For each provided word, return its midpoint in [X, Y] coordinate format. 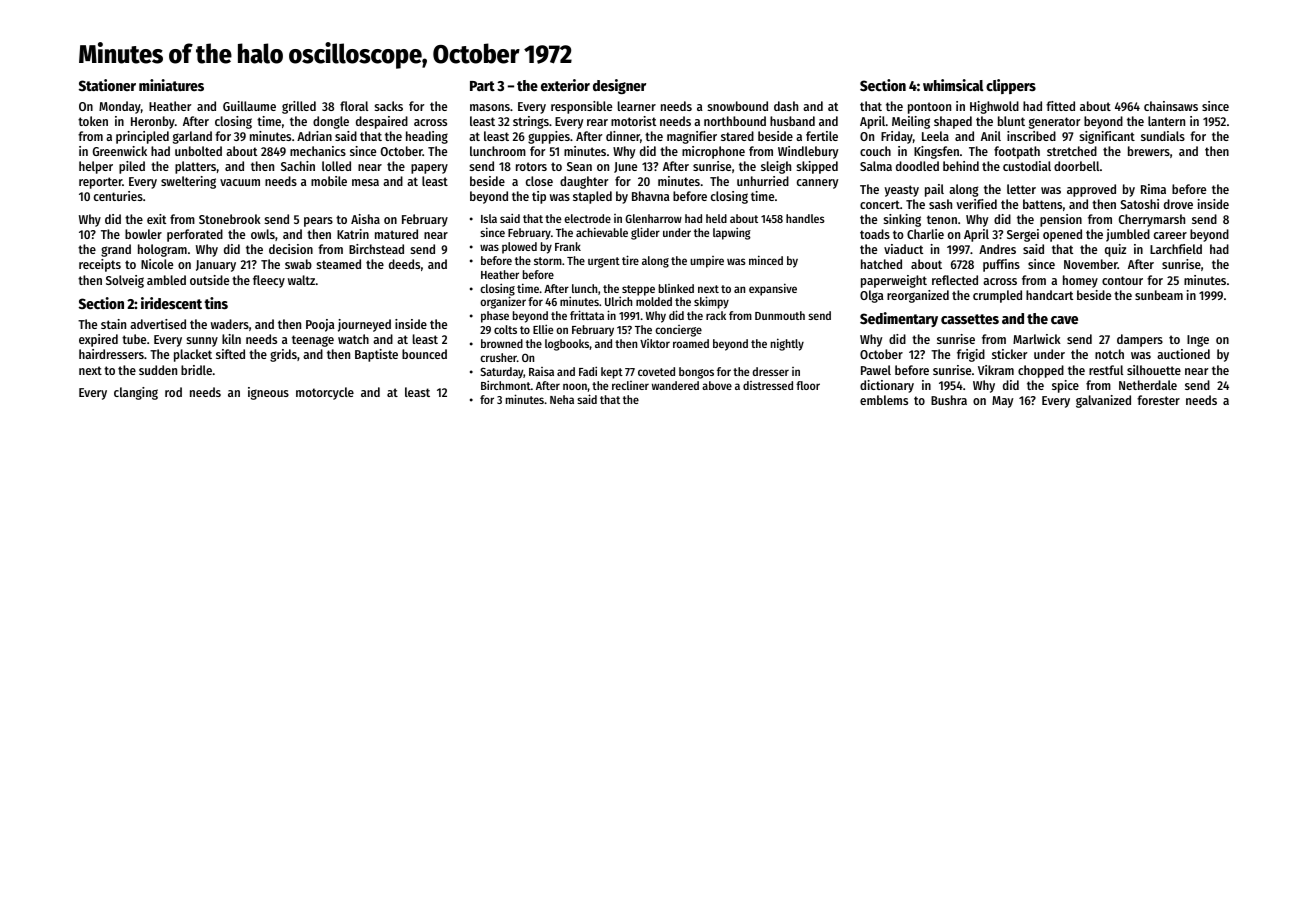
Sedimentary [899, 319]
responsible [581, 107]
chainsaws [1171, 106]
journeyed [364, 325]
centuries [118, 196]
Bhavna [651, 196]
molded [654, 301]
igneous [268, 393]
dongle [331, 122]
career [1170, 235]
